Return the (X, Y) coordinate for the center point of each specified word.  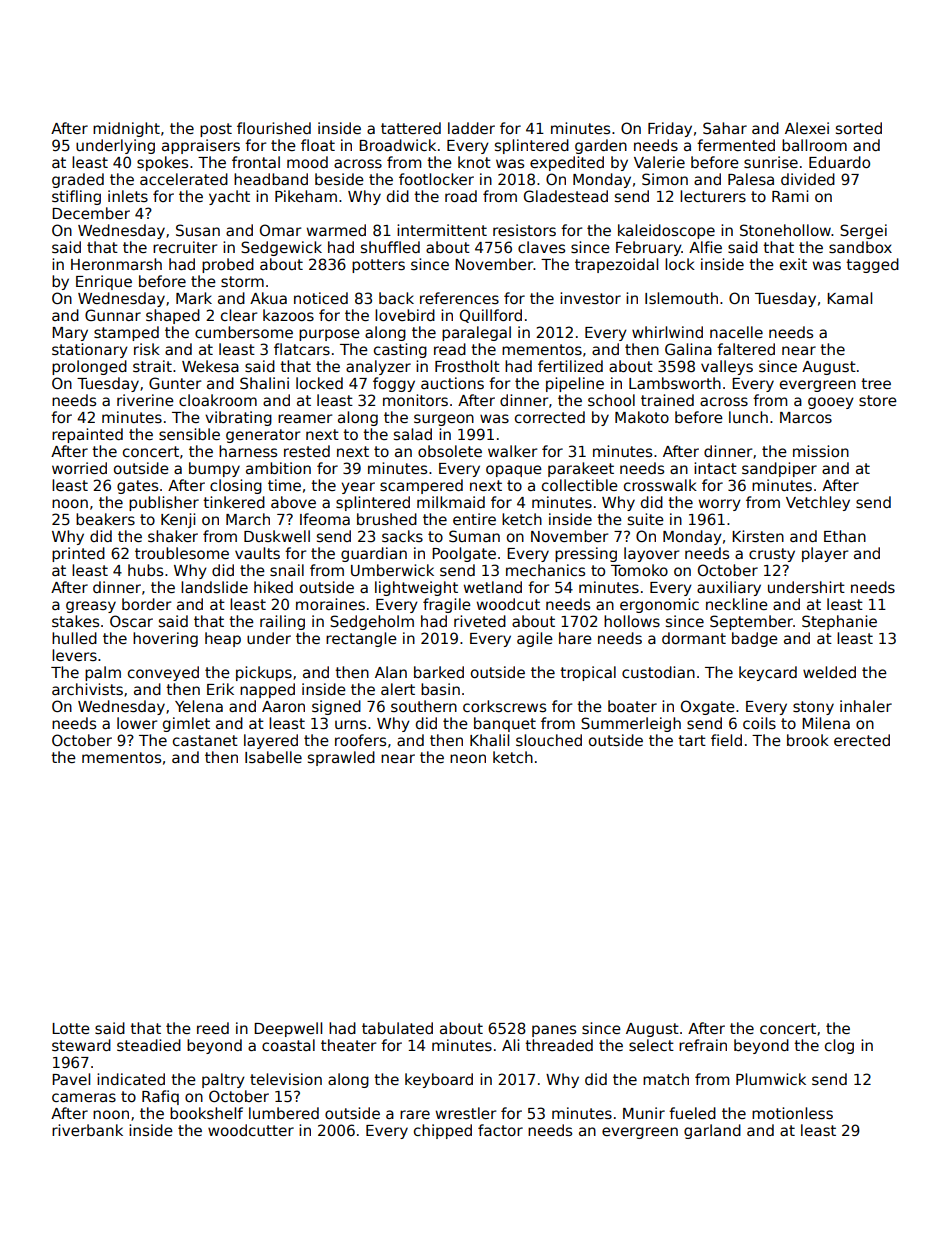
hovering (165, 639)
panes (554, 1031)
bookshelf (206, 1113)
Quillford (491, 316)
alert (398, 689)
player (825, 554)
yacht (229, 197)
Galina (688, 349)
